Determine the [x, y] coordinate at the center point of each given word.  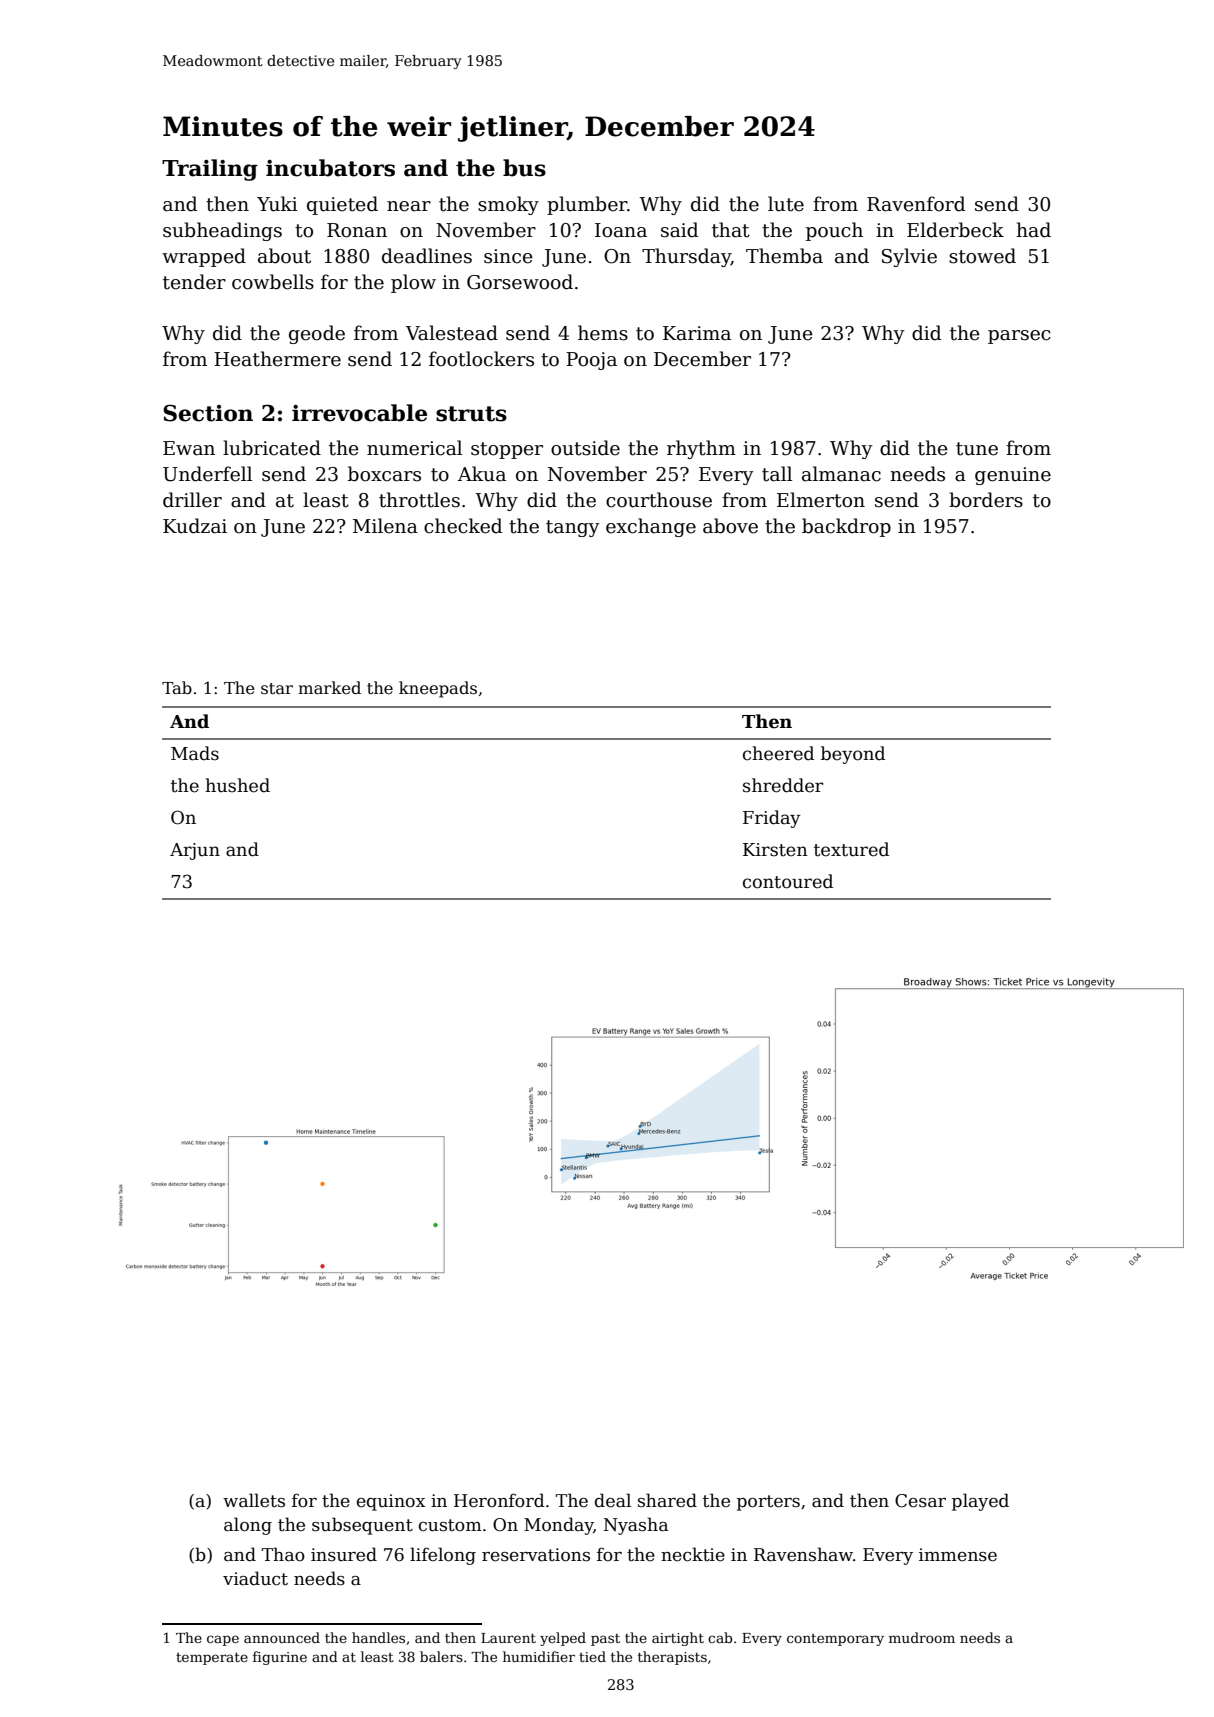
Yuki [277, 204]
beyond [853, 755]
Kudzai [195, 526]
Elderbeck [955, 230]
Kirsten [775, 850]
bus [524, 168]
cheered [778, 753]
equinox [391, 1502]
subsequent [362, 1526]
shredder [783, 785]
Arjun [195, 851]
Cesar [920, 1501]
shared [667, 1500]
